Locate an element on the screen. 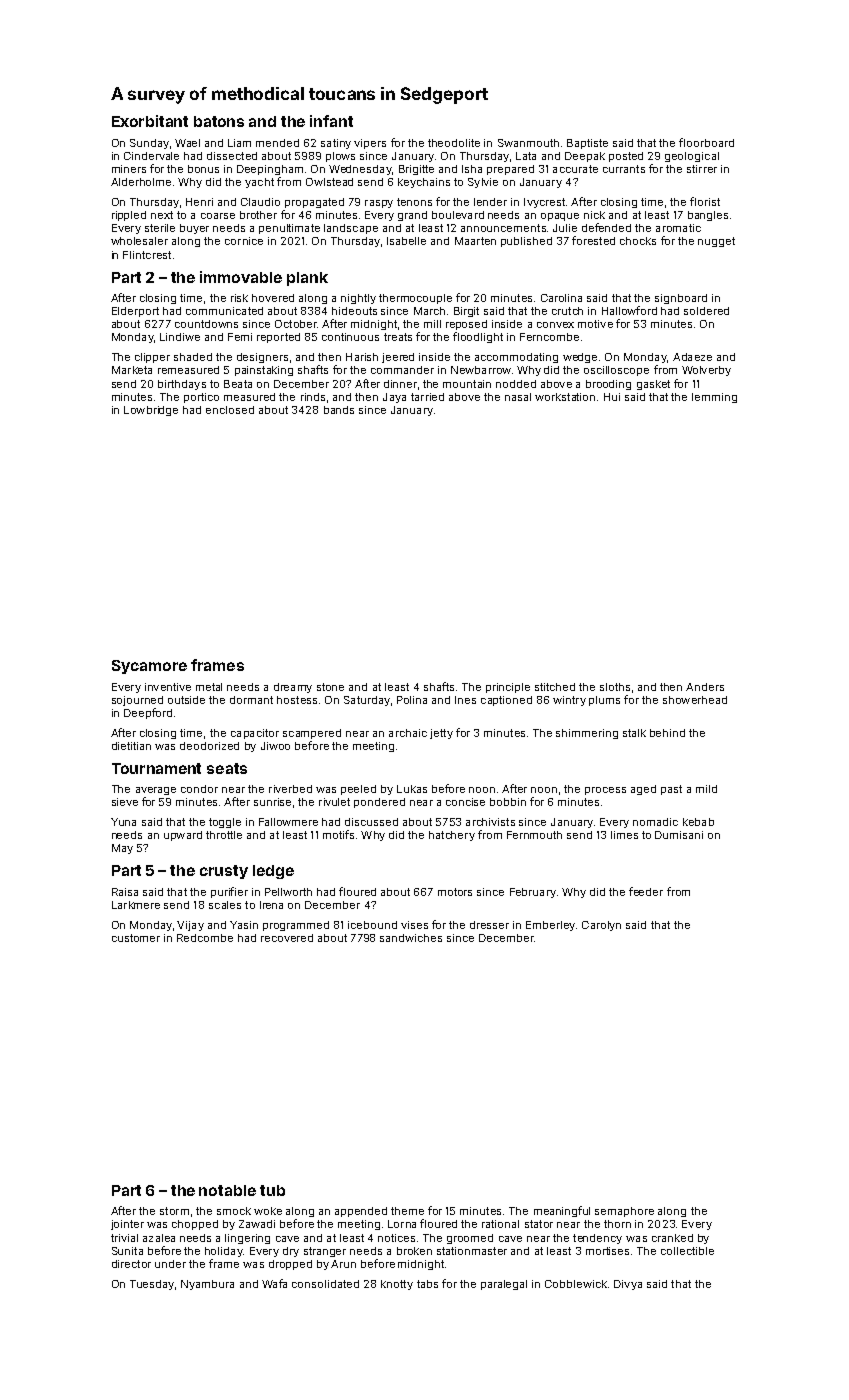 The width and height of the screenshot is (849, 1400). Jaya is located at coordinates (394, 398).
